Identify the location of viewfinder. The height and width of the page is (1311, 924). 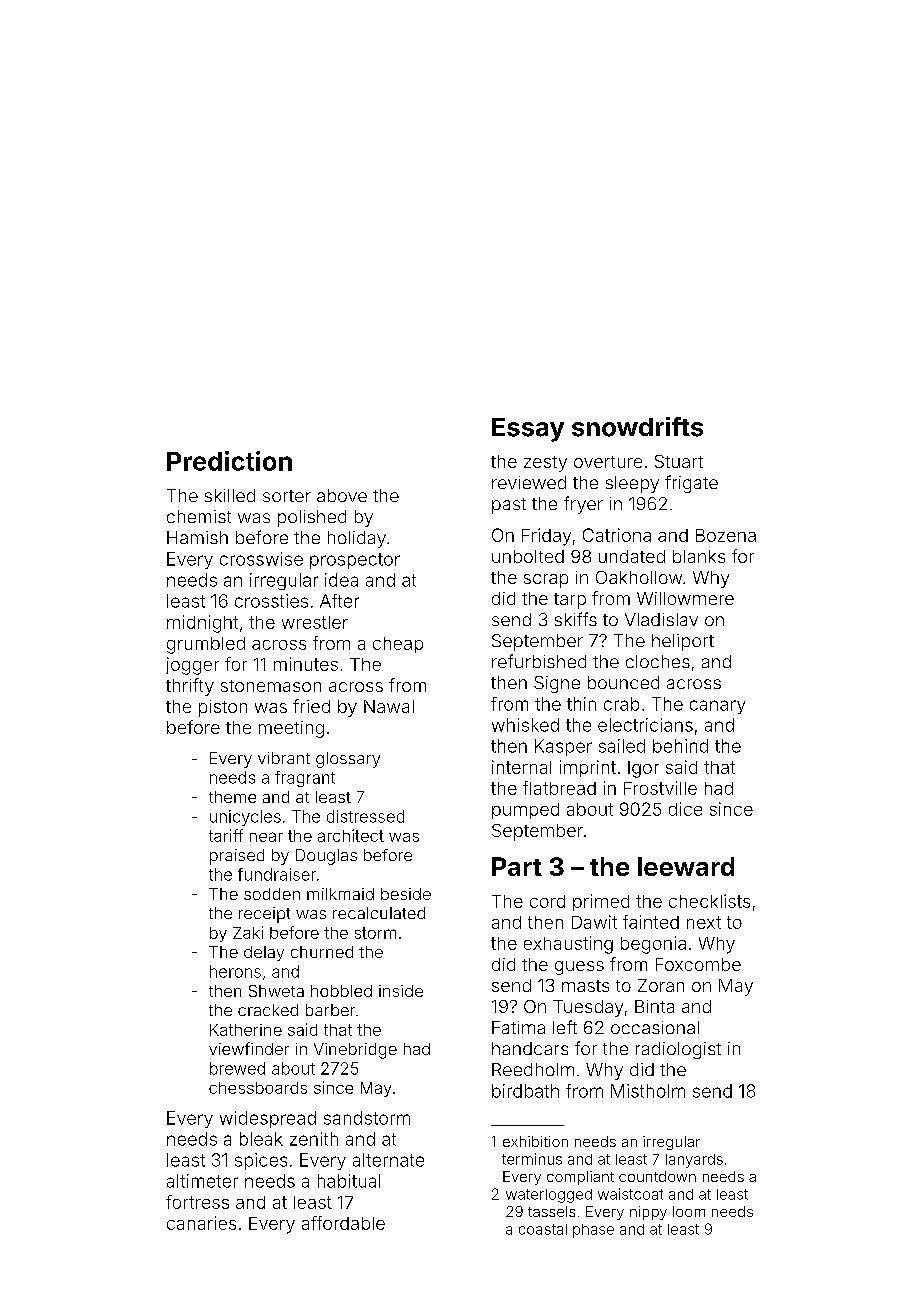
(249, 1048).
